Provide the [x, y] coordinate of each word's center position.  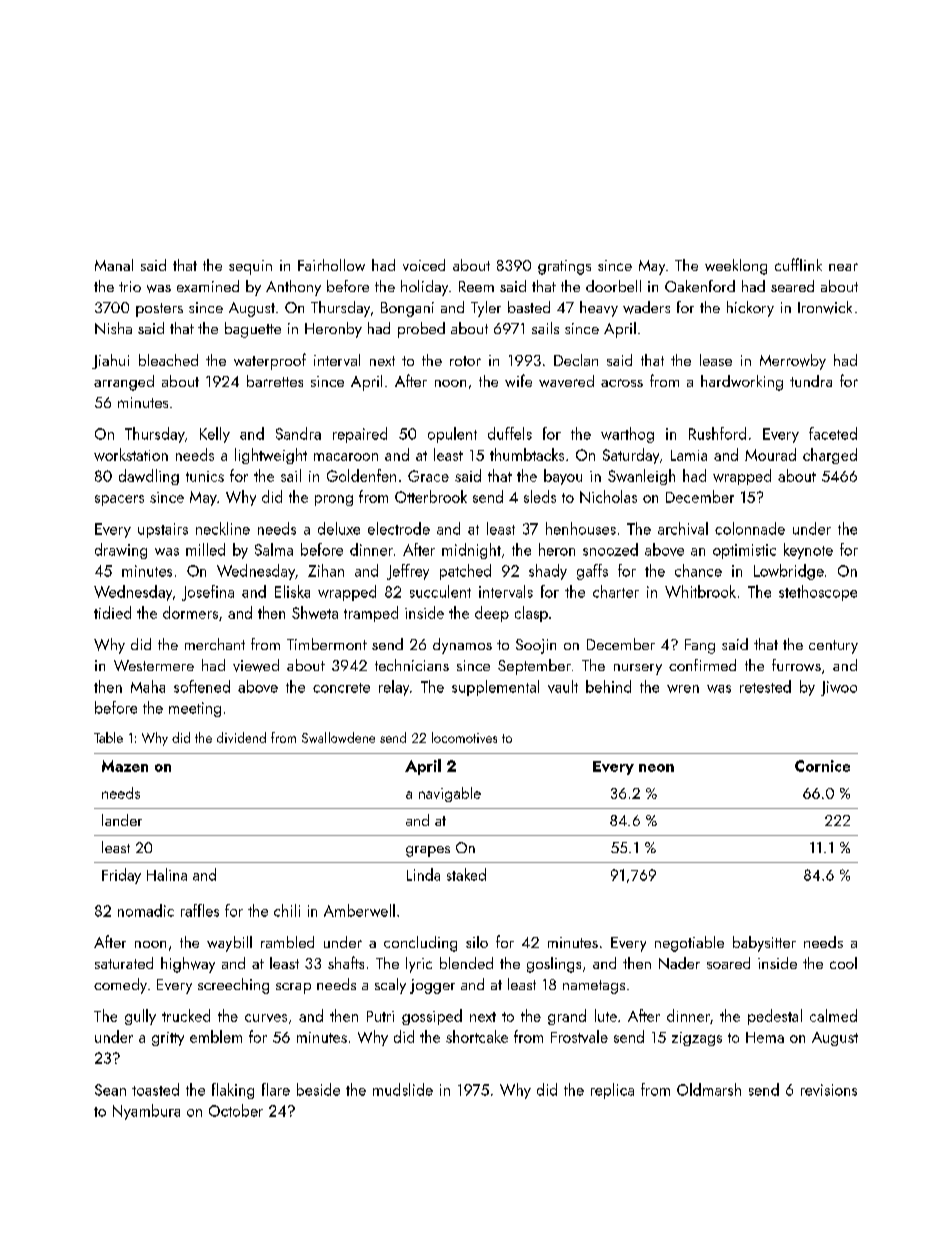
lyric [419, 965]
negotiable [689, 944]
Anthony [293, 288]
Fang [700, 646]
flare [276, 1089]
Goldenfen [361, 475]
